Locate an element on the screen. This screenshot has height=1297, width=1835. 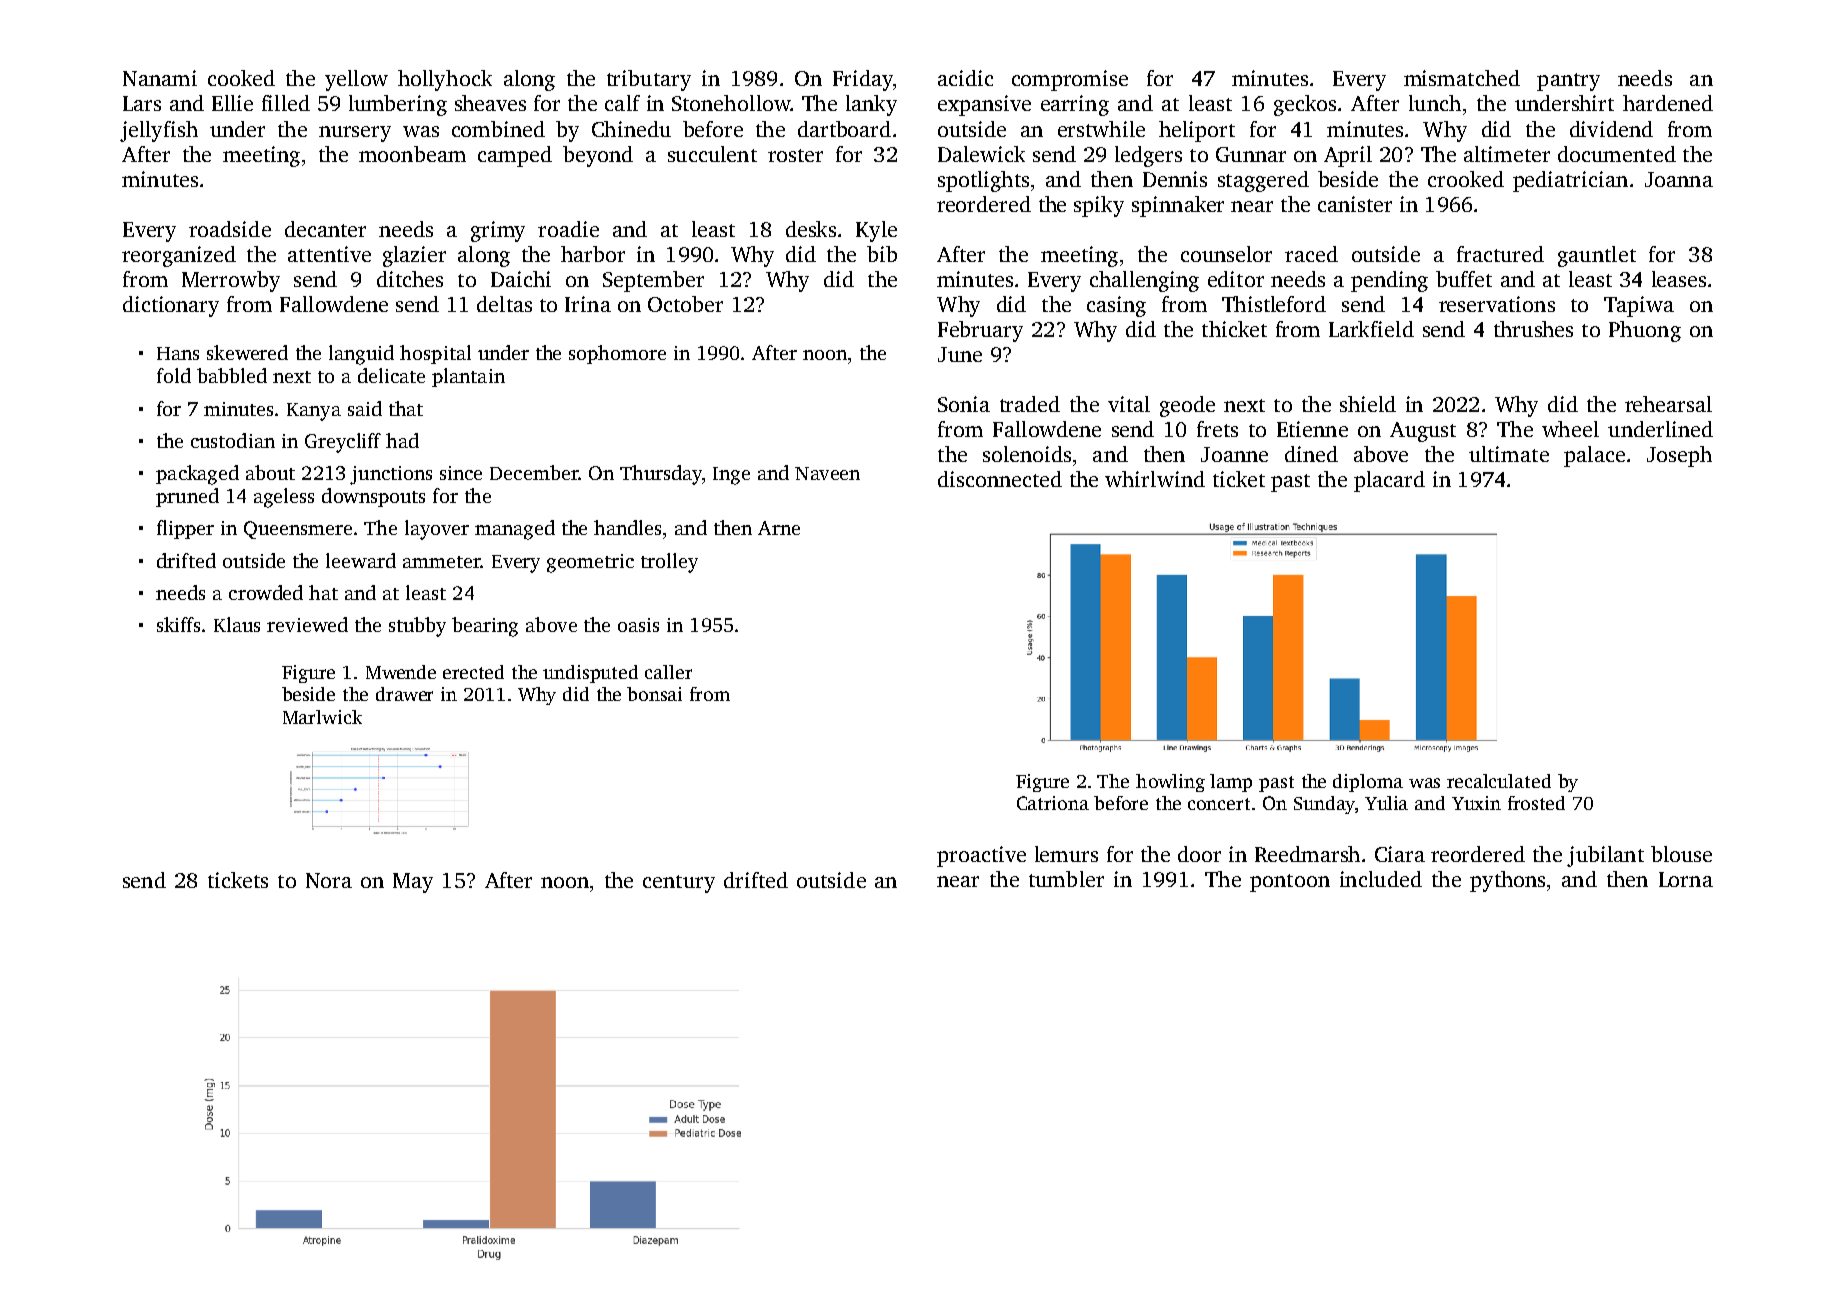
Joseph is located at coordinates (1679, 456).
